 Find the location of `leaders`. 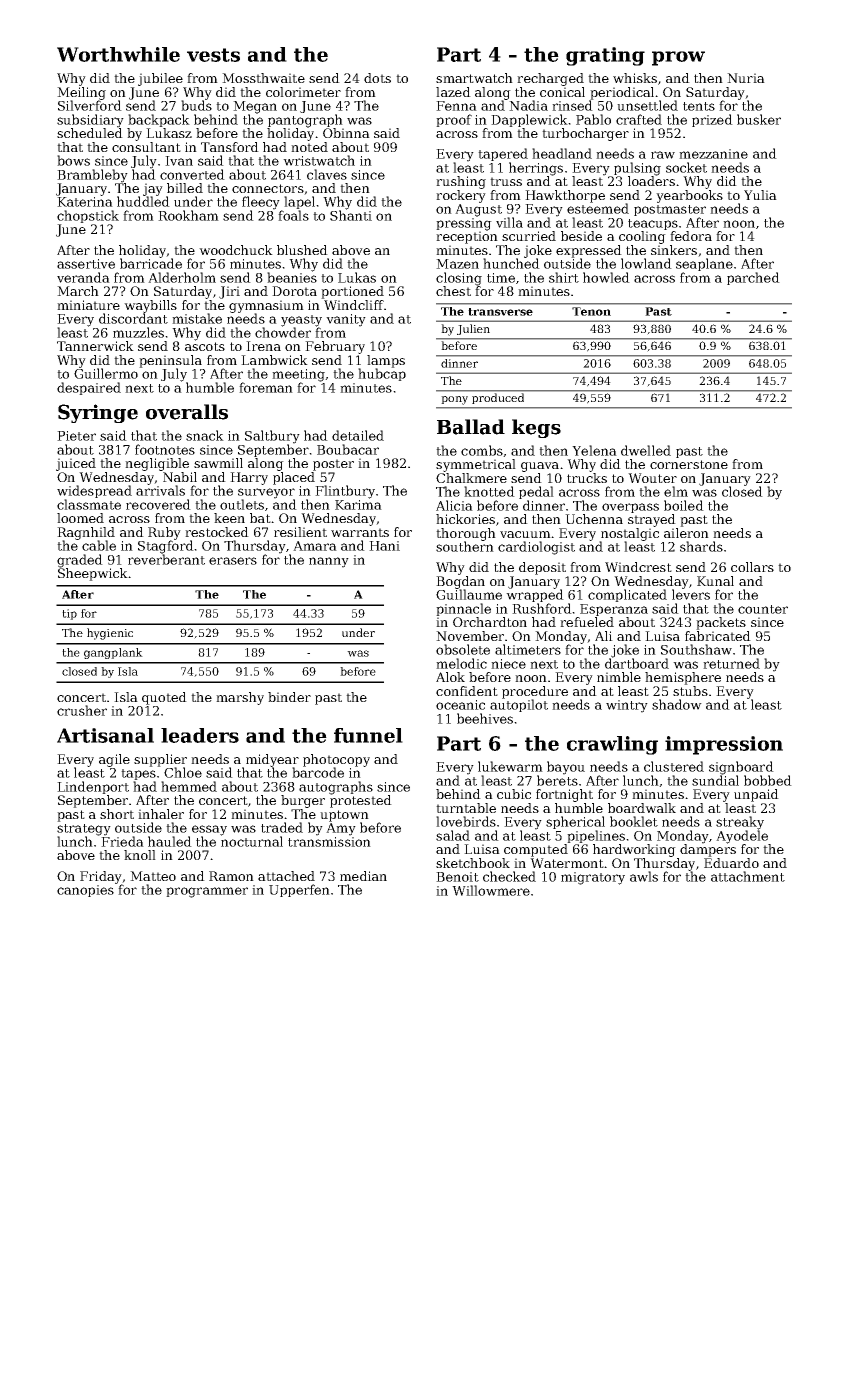

leaders is located at coordinates (200, 735).
